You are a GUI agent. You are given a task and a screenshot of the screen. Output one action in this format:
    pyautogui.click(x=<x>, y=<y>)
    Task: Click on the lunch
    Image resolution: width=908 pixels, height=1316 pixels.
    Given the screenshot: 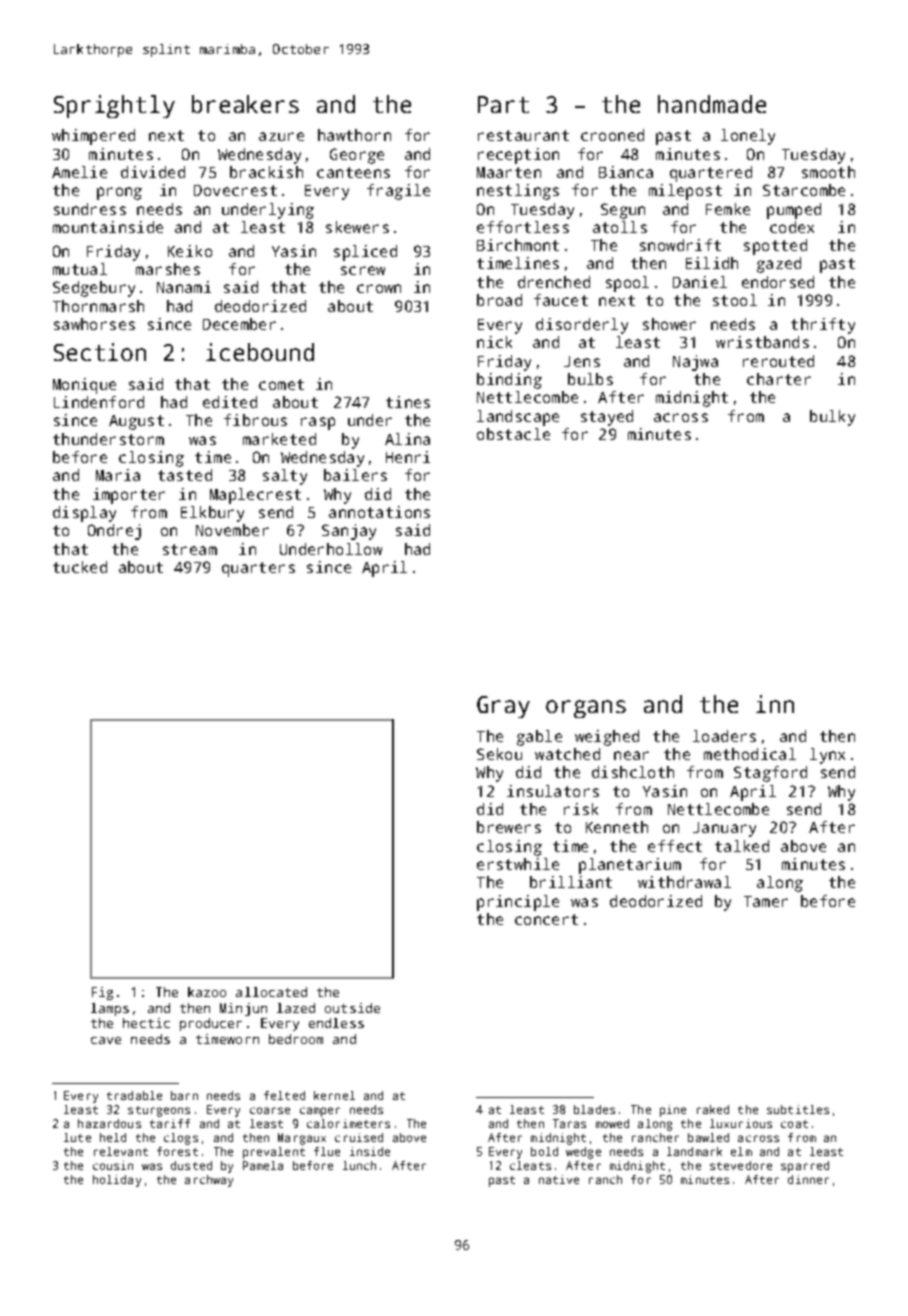 What is the action you would take?
    pyautogui.click(x=359, y=1165)
